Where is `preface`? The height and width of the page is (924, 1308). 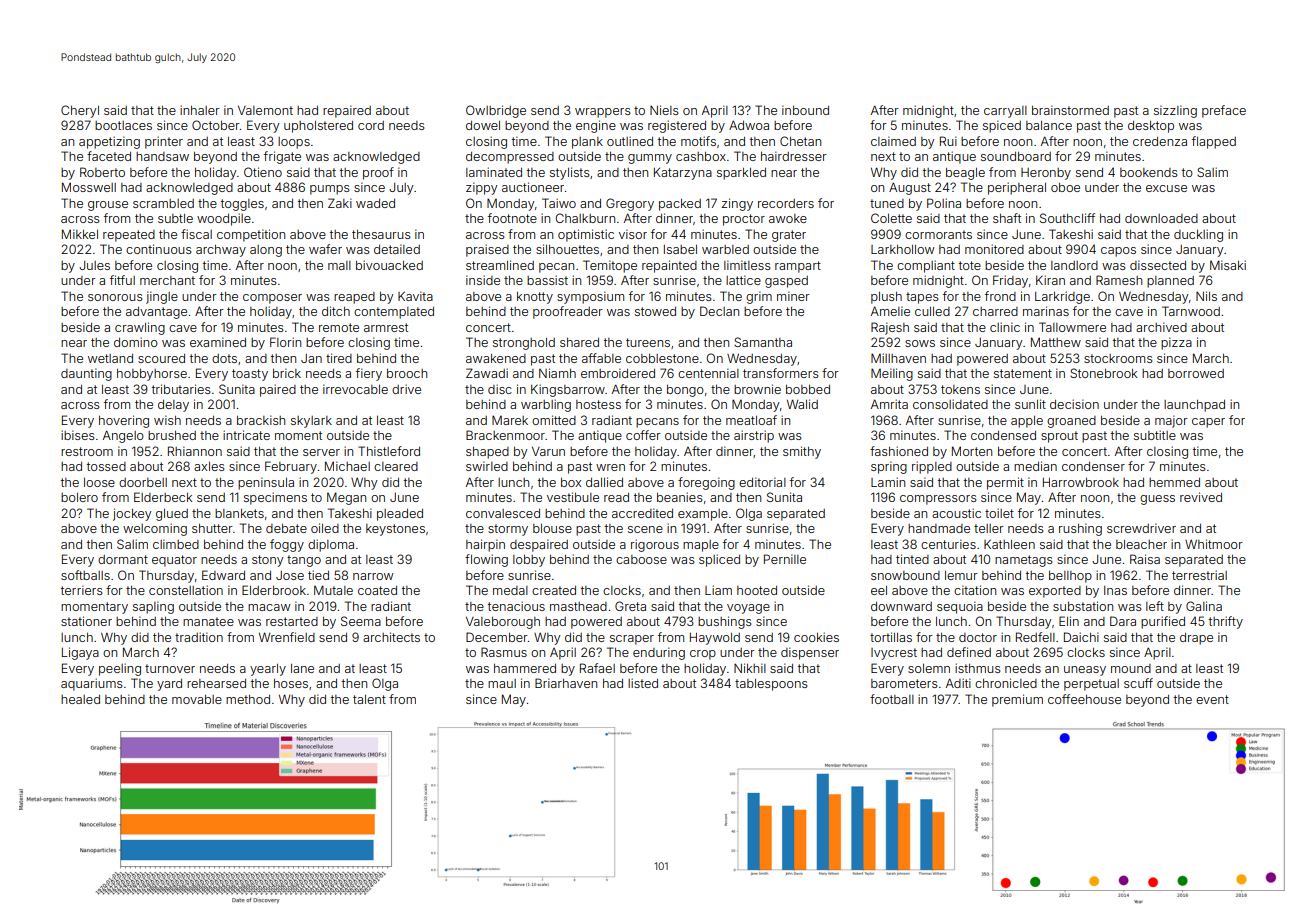 preface is located at coordinates (1224, 111).
